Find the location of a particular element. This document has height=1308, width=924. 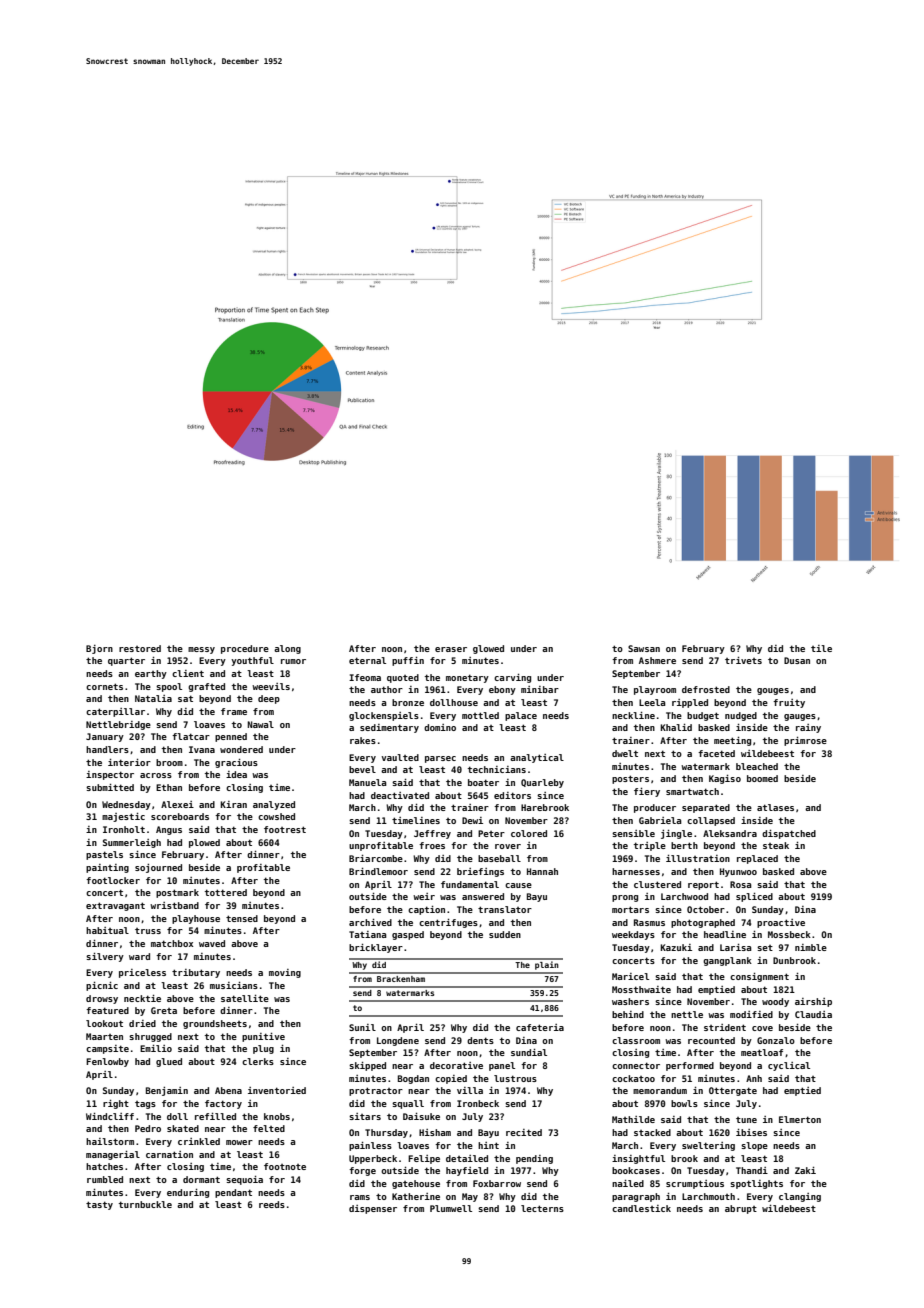

berth is located at coordinates (684, 845).
